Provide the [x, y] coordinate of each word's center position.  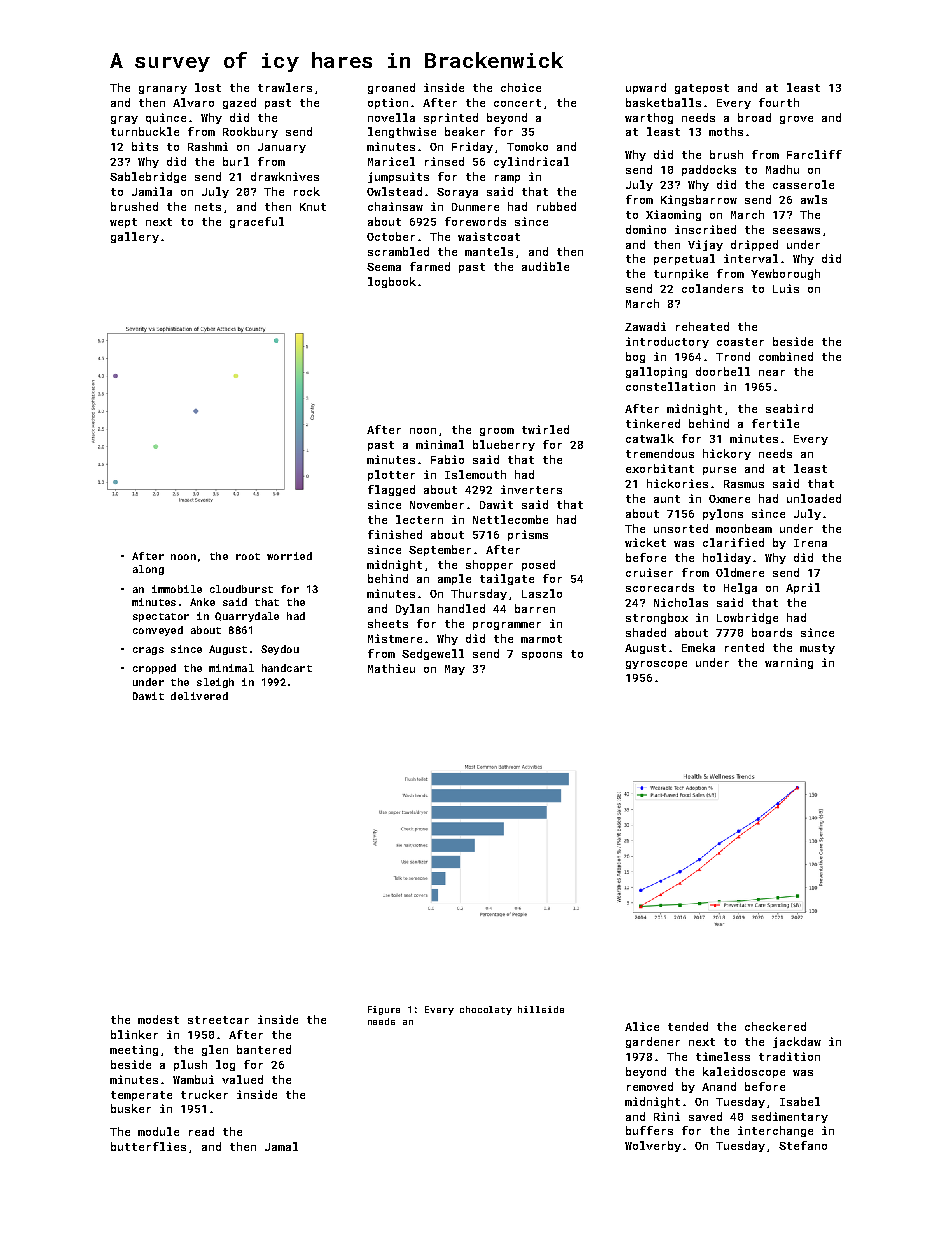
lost [208, 87]
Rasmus [744, 484]
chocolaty [486, 1010]
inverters [531, 489]
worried [289, 556]
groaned [391, 88]
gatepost [702, 89]
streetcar [218, 1020]
